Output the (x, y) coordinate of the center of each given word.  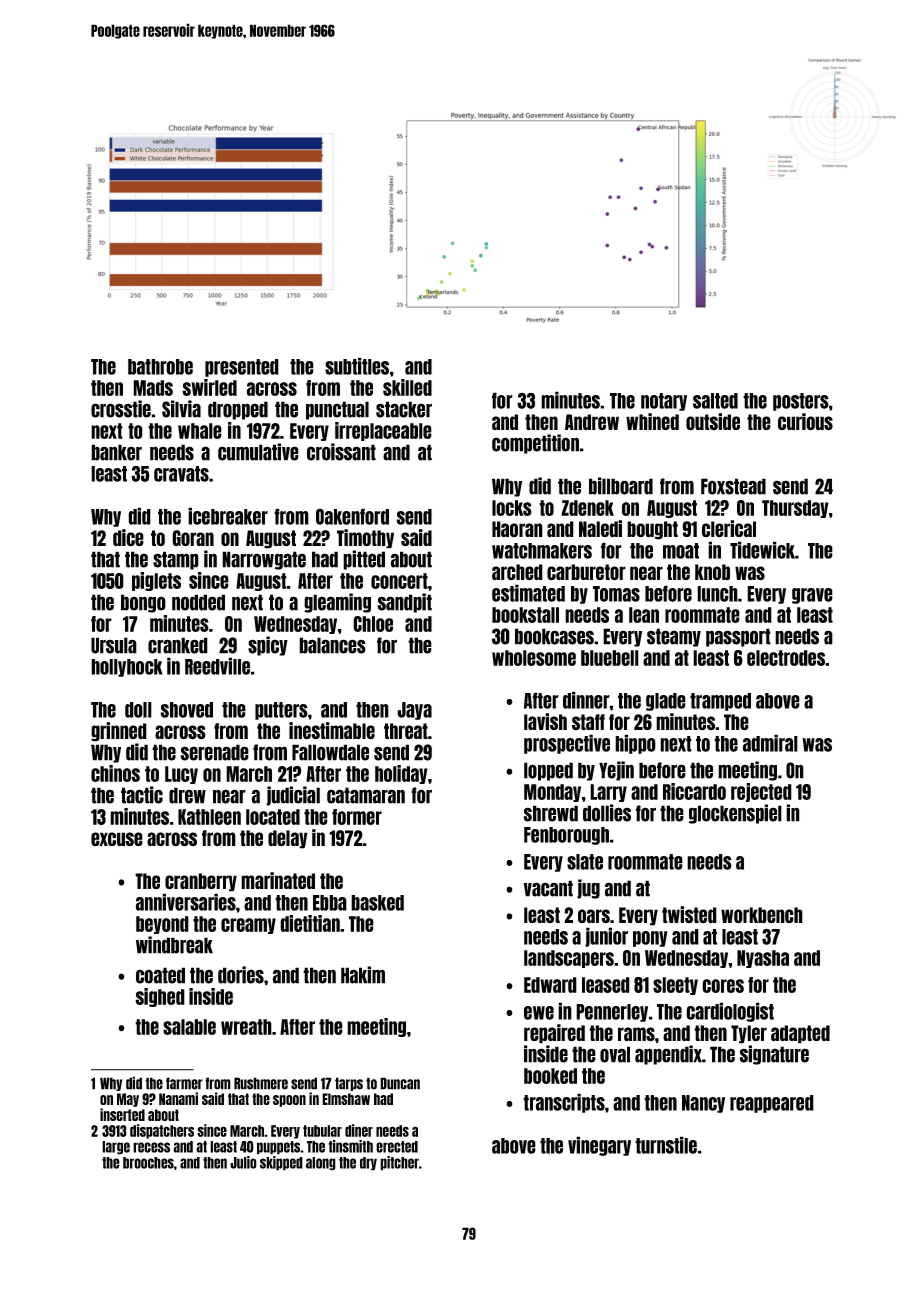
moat (681, 551)
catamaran (366, 795)
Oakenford (352, 516)
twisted (689, 914)
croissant (341, 452)
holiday (401, 774)
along (321, 1164)
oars (594, 916)
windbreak (174, 945)
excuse (117, 839)
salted (715, 401)
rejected (761, 792)
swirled (209, 387)
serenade (214, 752)
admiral (770, 743)
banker (116, 452)
